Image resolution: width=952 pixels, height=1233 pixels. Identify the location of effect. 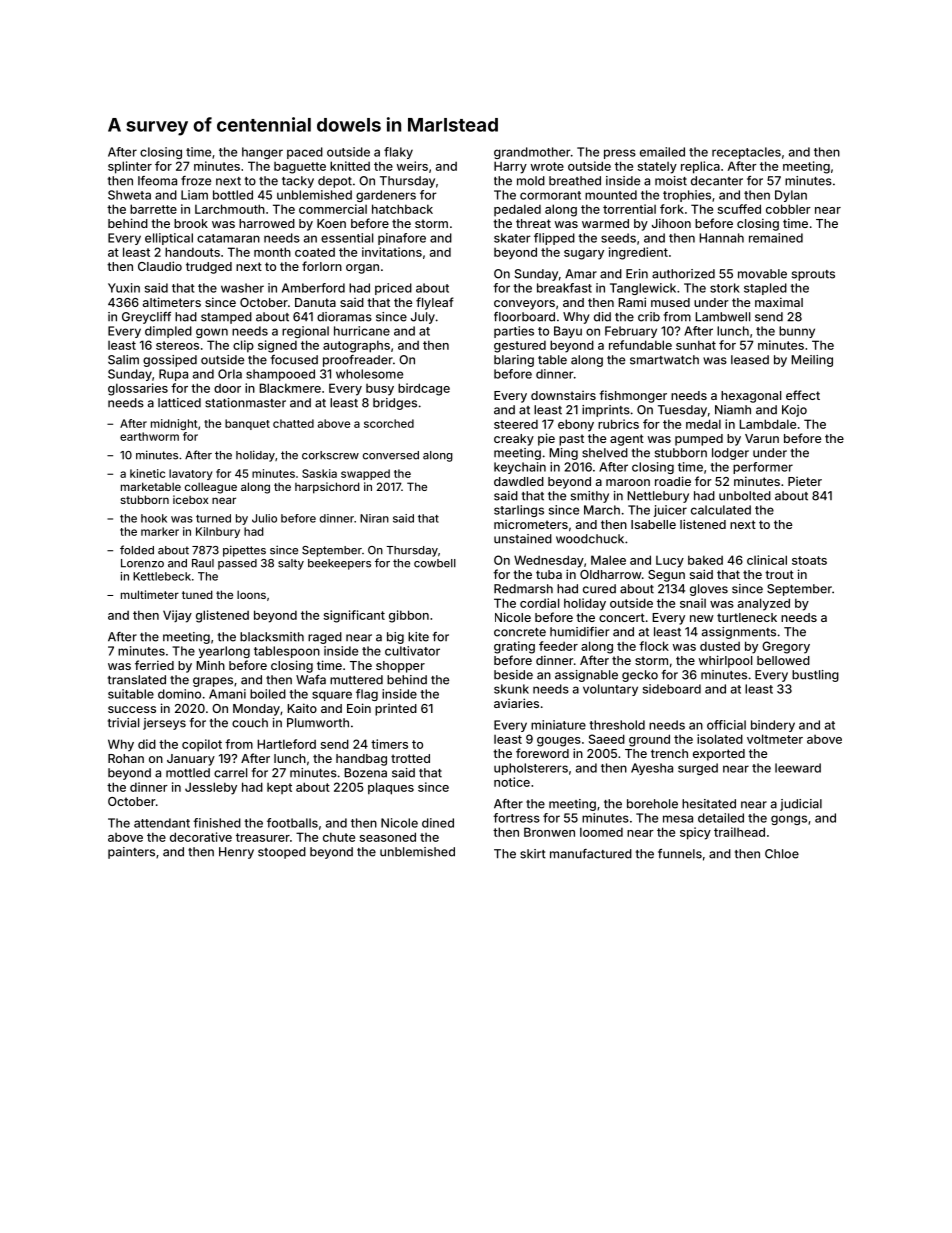
(803, 395).
